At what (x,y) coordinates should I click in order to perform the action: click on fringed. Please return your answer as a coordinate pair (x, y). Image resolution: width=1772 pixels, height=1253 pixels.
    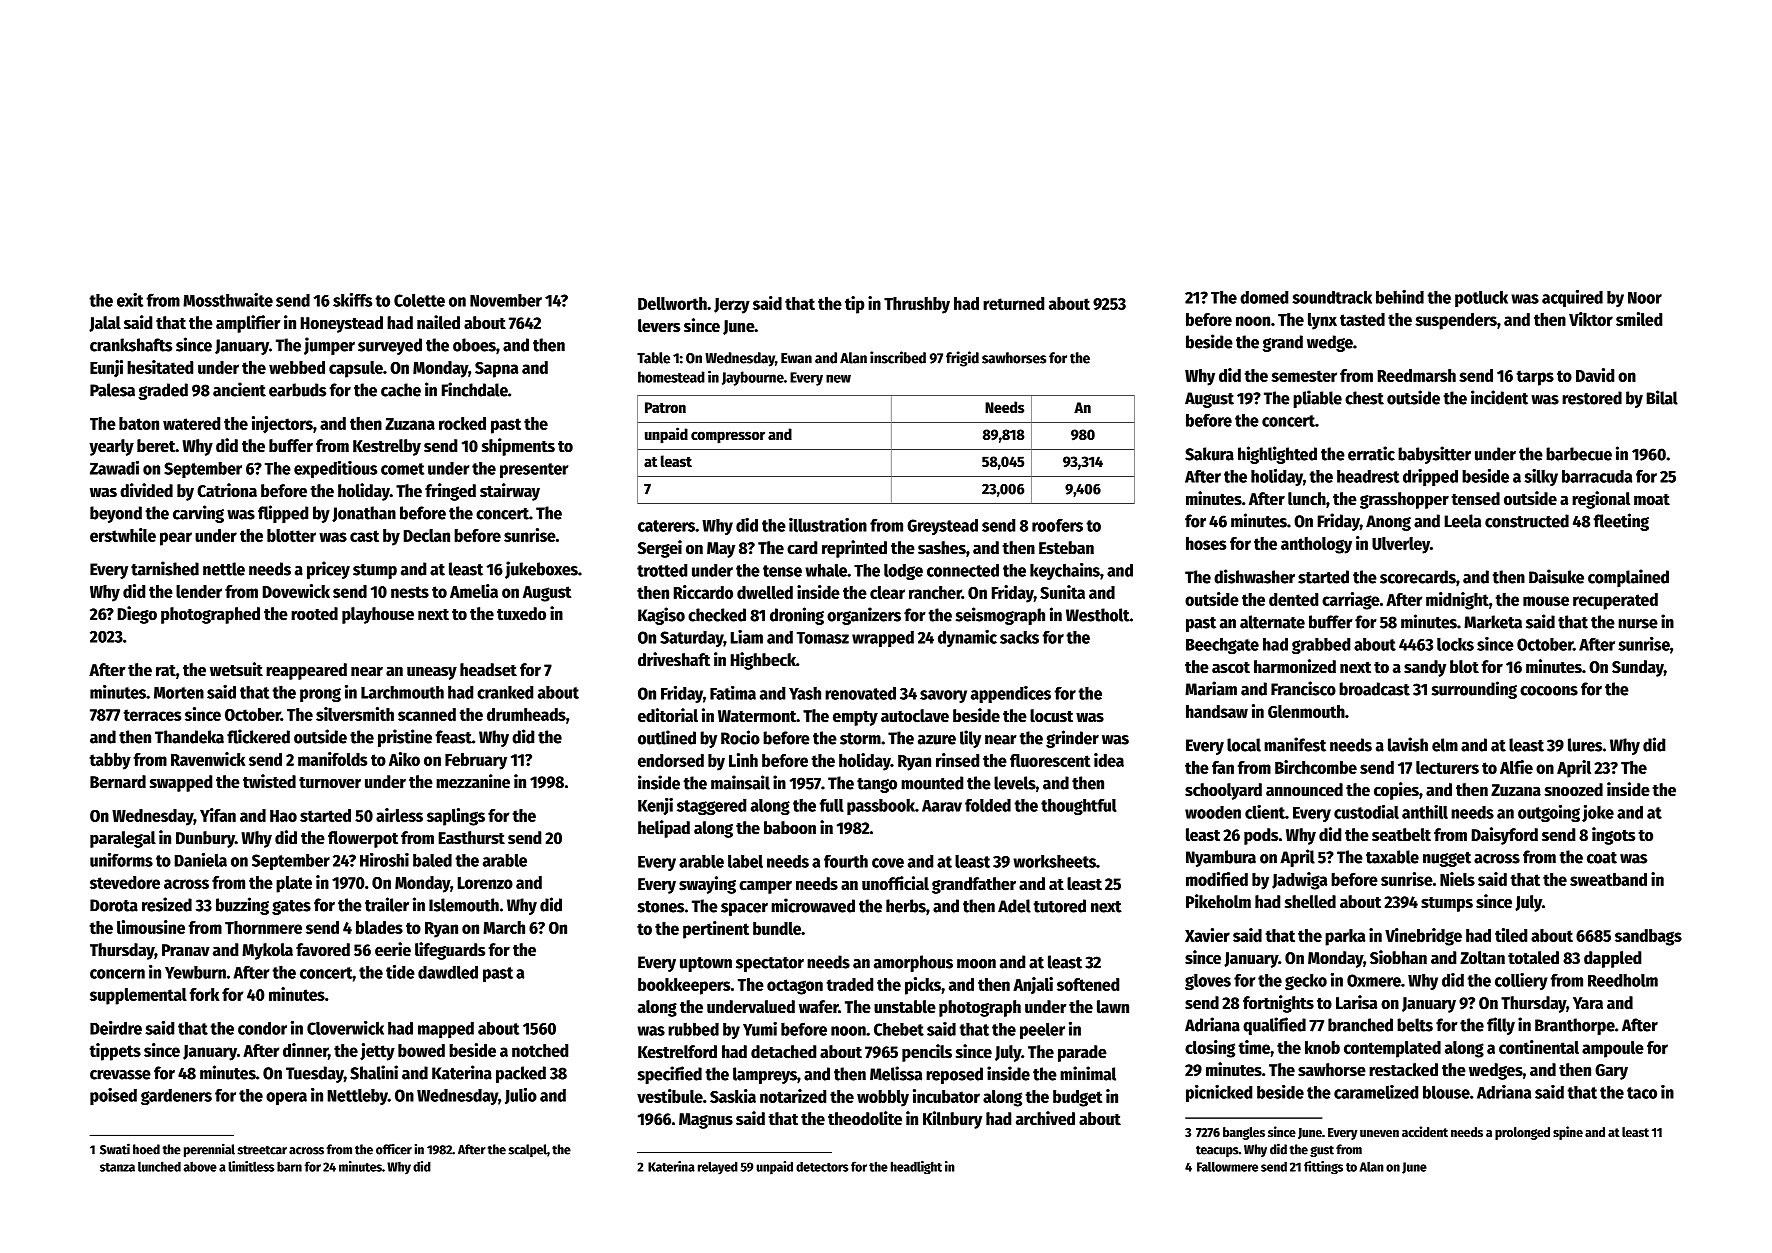
    Looking at the image, I should click on (450, 492).
